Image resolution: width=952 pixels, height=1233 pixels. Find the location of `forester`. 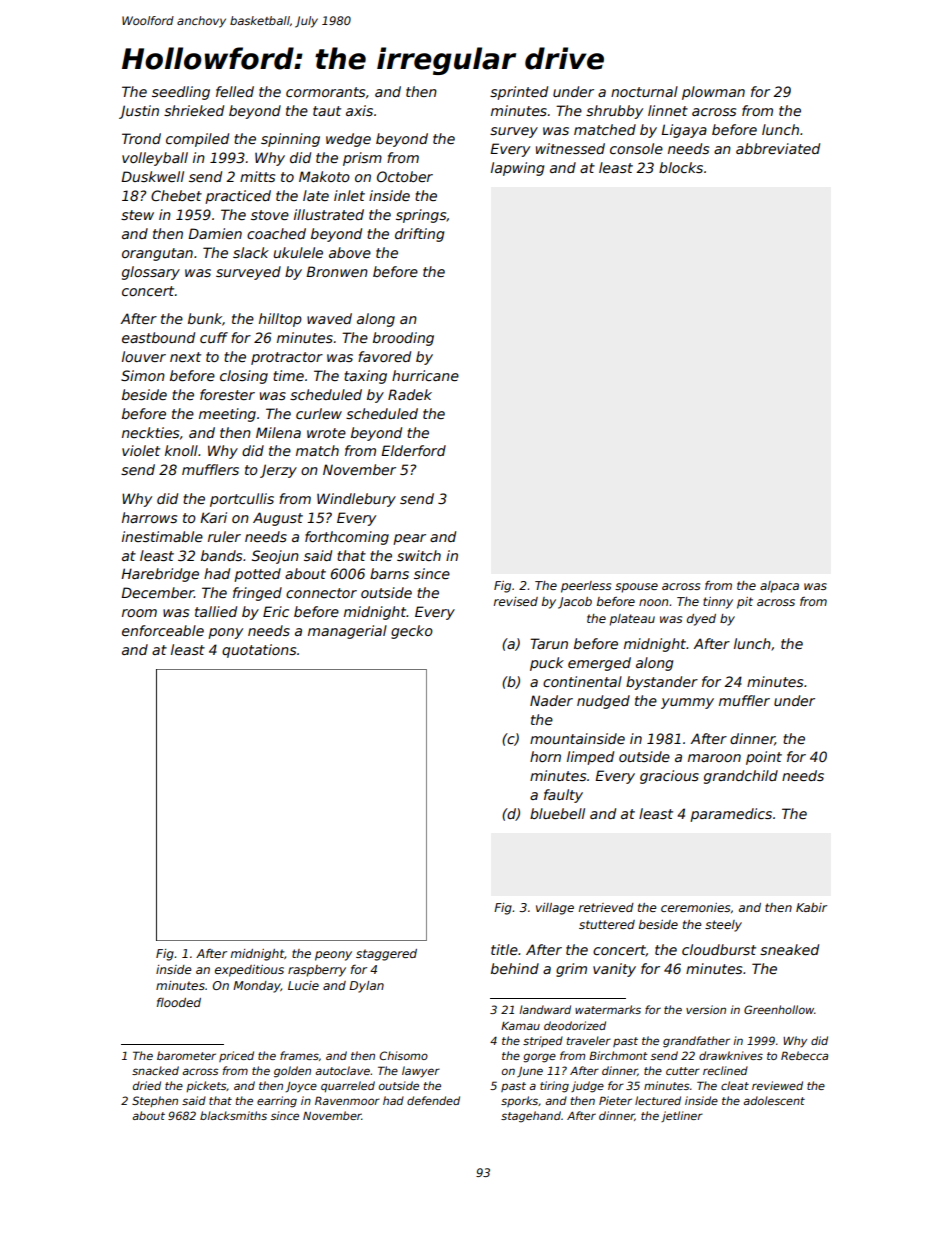

forester is located at coordinates (227, 394).
